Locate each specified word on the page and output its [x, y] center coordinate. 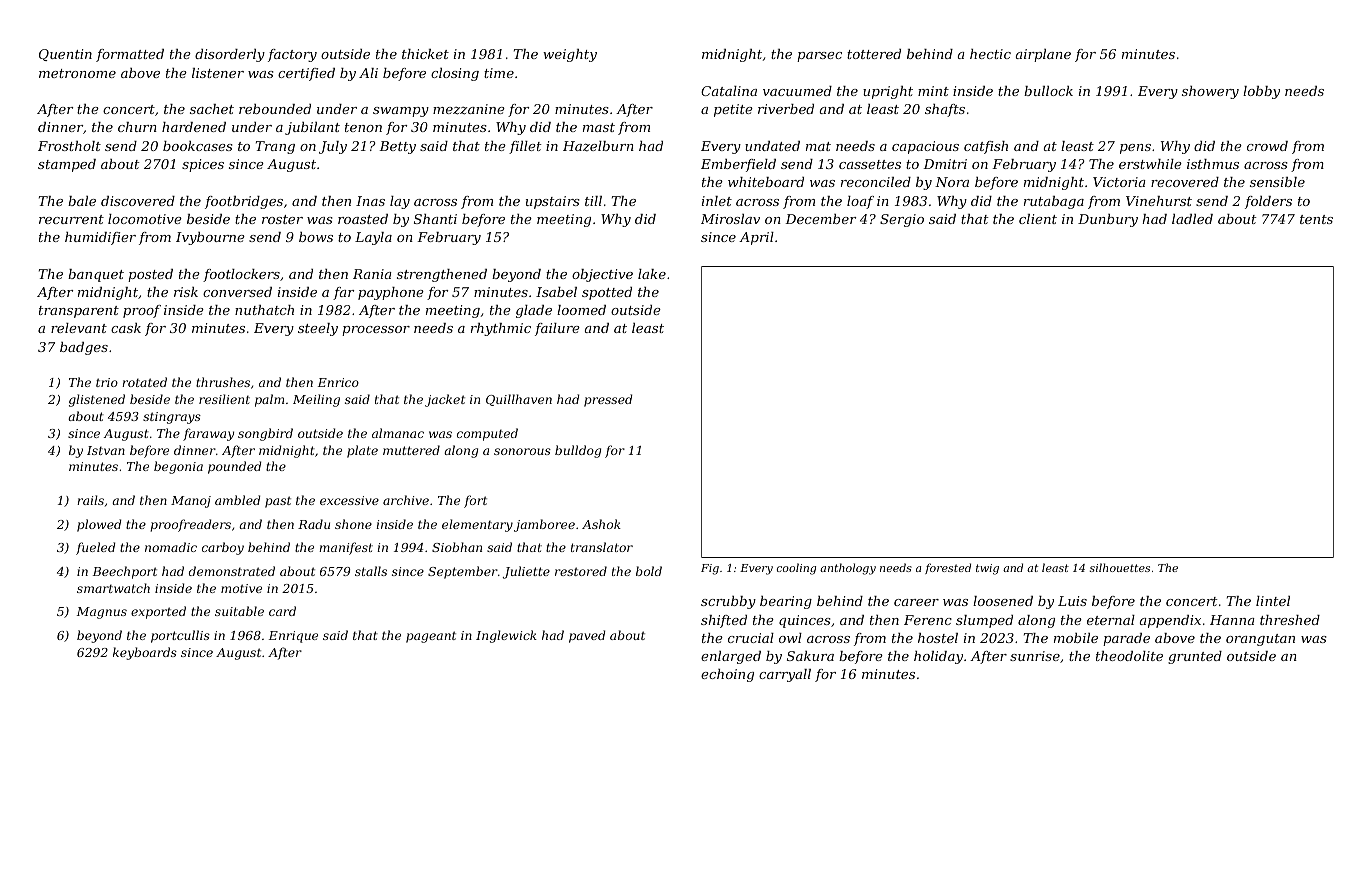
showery [1210, 92]
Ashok [601, 524]
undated [772, 146]
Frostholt [69, 146]
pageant [431, 637]
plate [362, 451]
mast [599, 127]
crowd [1267, 146]
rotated [144, 382]
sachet [212, 109]
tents [1316, 219]
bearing [786, 602]
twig [987, 569]
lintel [1273, 601]
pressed [608, 400]
